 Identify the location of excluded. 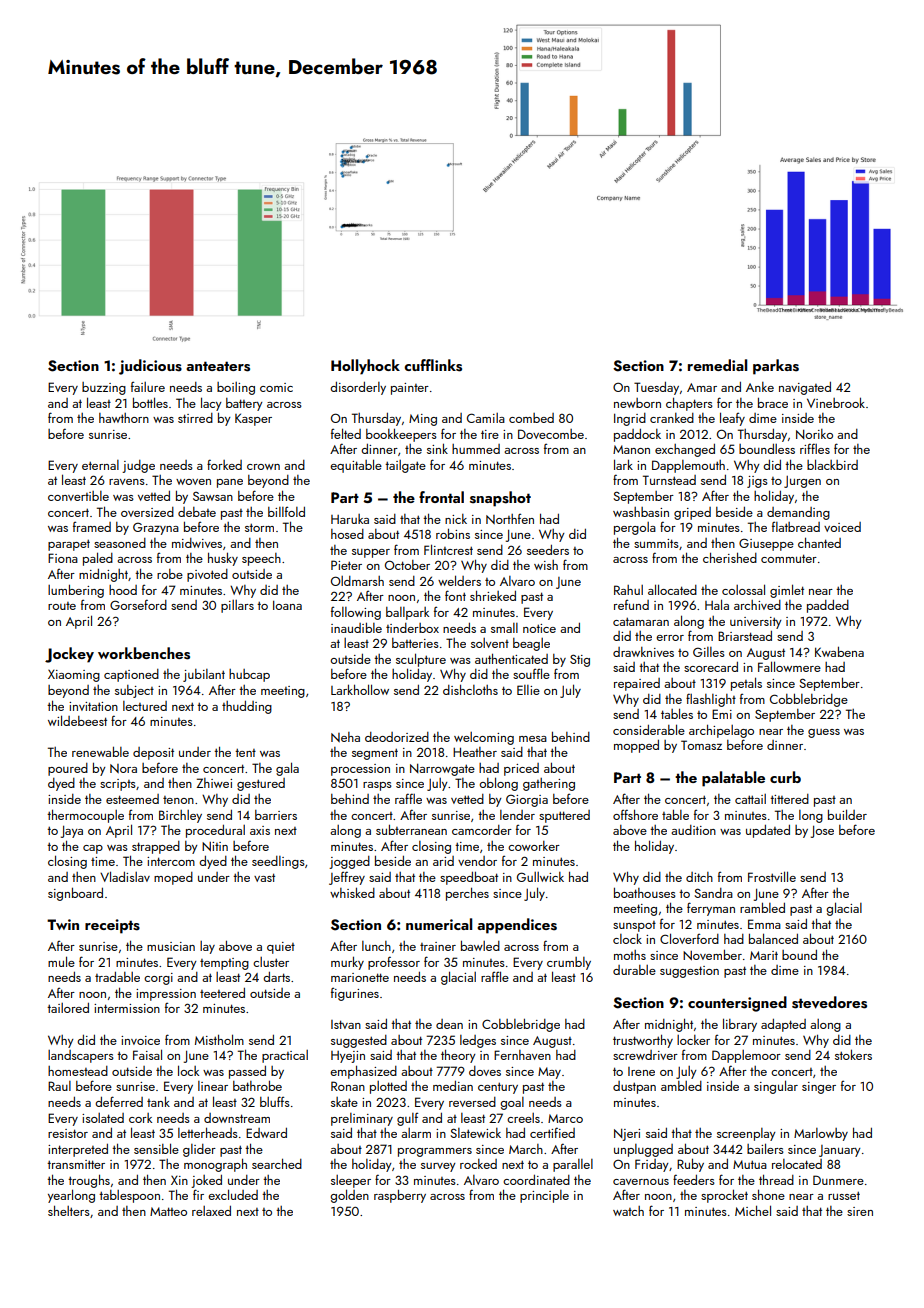
(233, 1194).
